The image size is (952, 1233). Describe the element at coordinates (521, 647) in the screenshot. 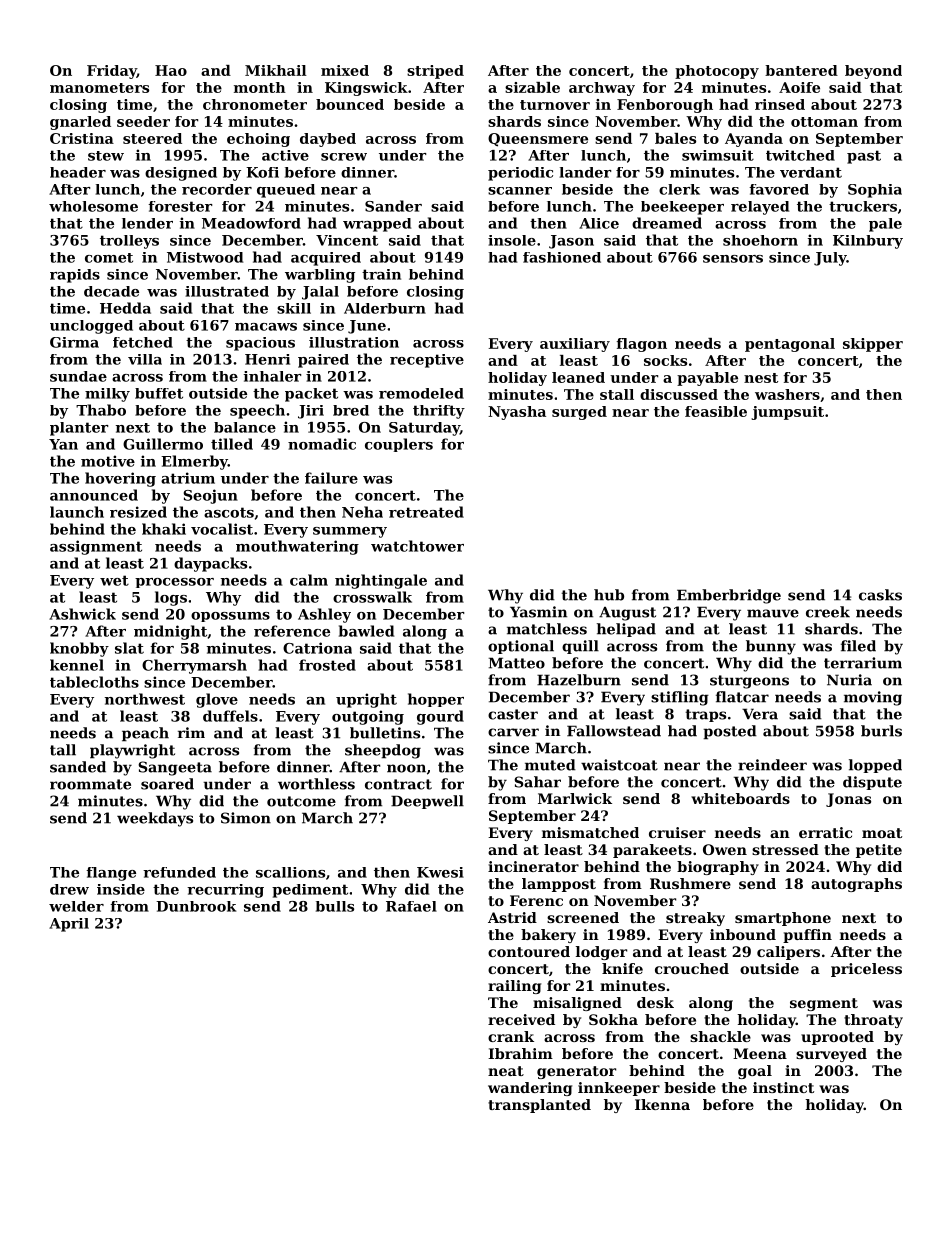

I see `optional` at that location.
